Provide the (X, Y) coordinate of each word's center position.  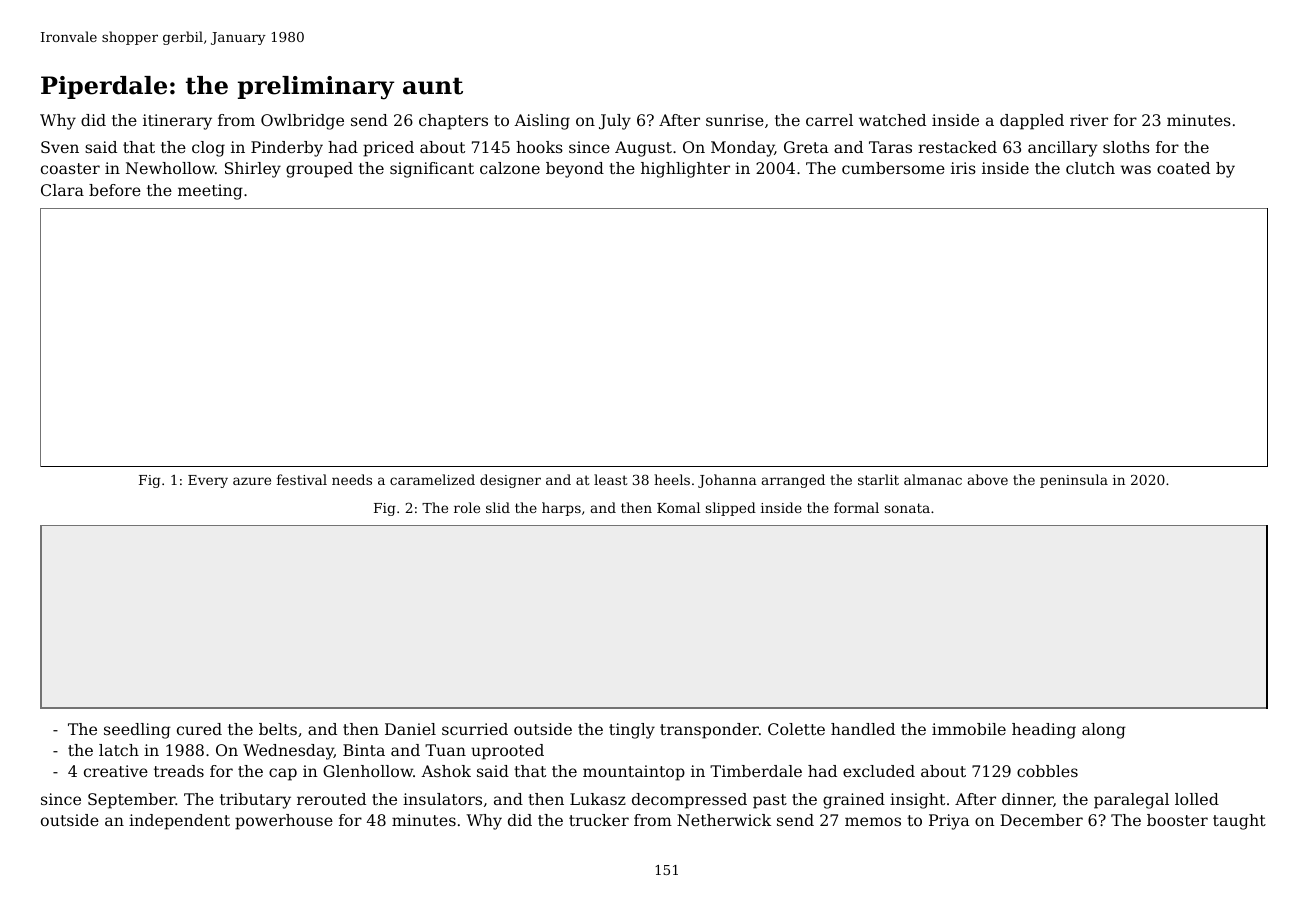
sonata (907, 508)
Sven (60, 147)
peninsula (1074, 481)
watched (892, 120)
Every (208, 481)
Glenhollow (368, 771)
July (615, 122)
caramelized (432, 479)
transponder (709, 731)
